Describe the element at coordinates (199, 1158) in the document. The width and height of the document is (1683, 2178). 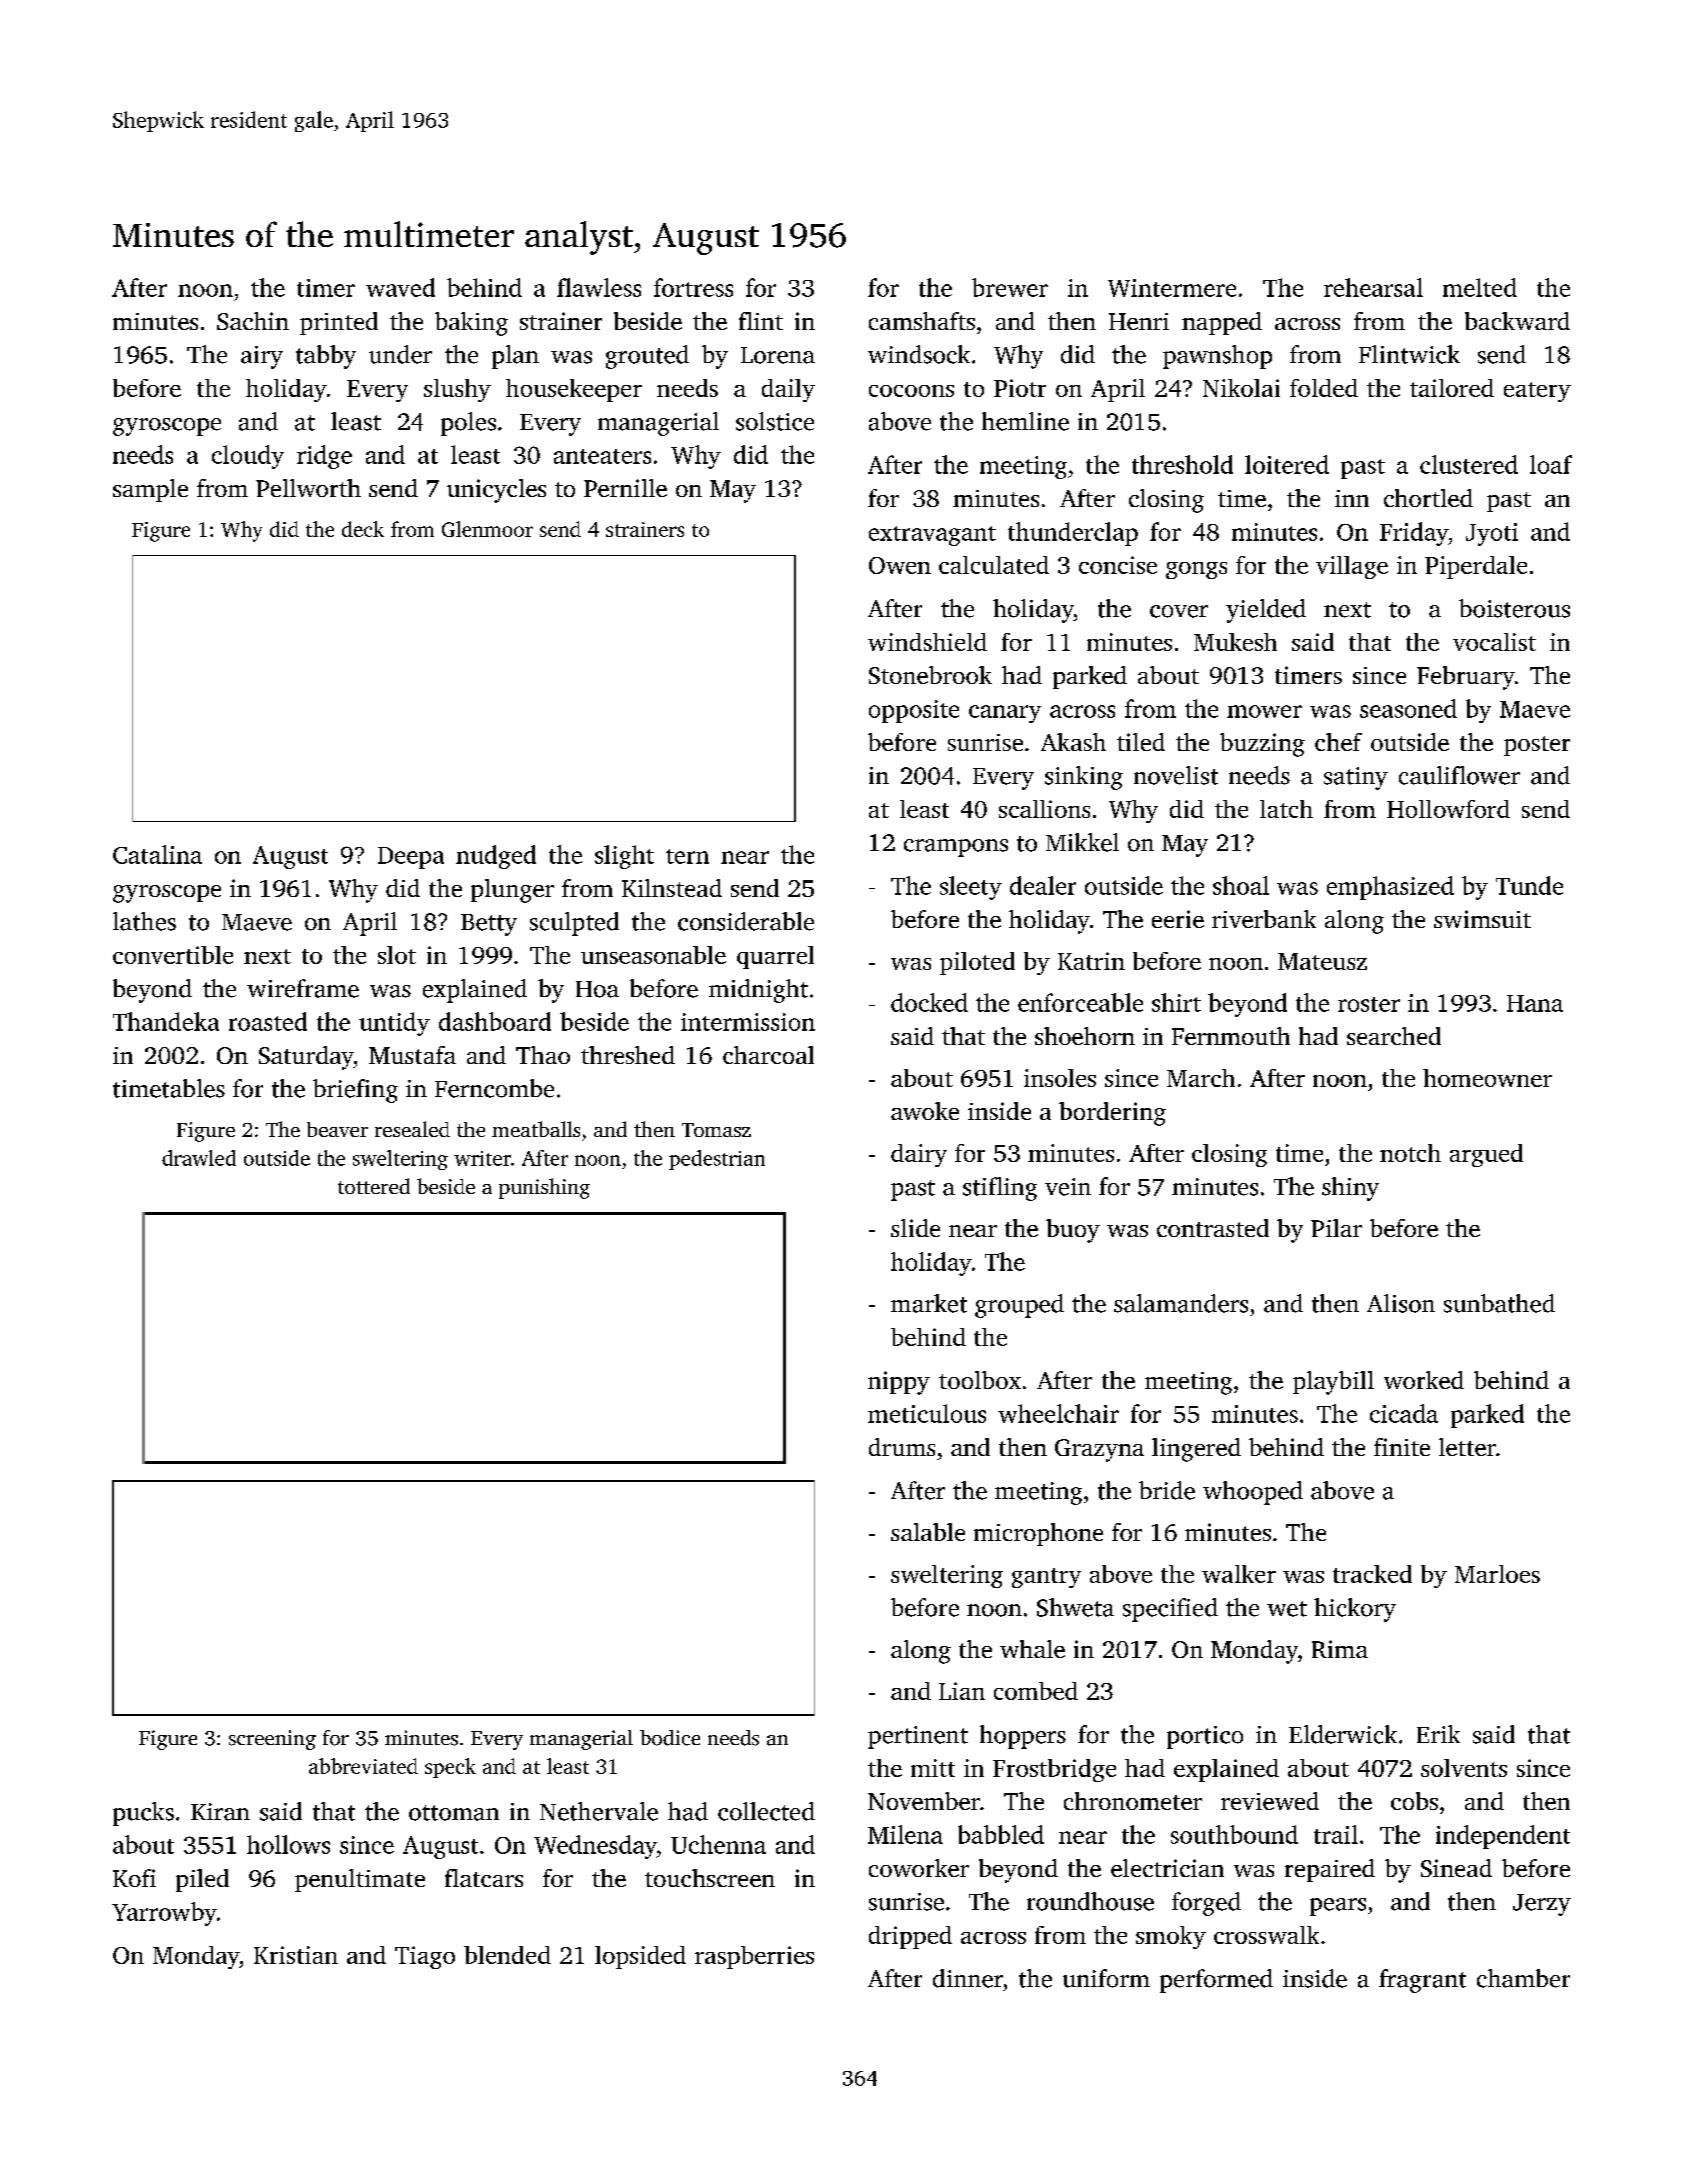
I see `drawled` at that location.
